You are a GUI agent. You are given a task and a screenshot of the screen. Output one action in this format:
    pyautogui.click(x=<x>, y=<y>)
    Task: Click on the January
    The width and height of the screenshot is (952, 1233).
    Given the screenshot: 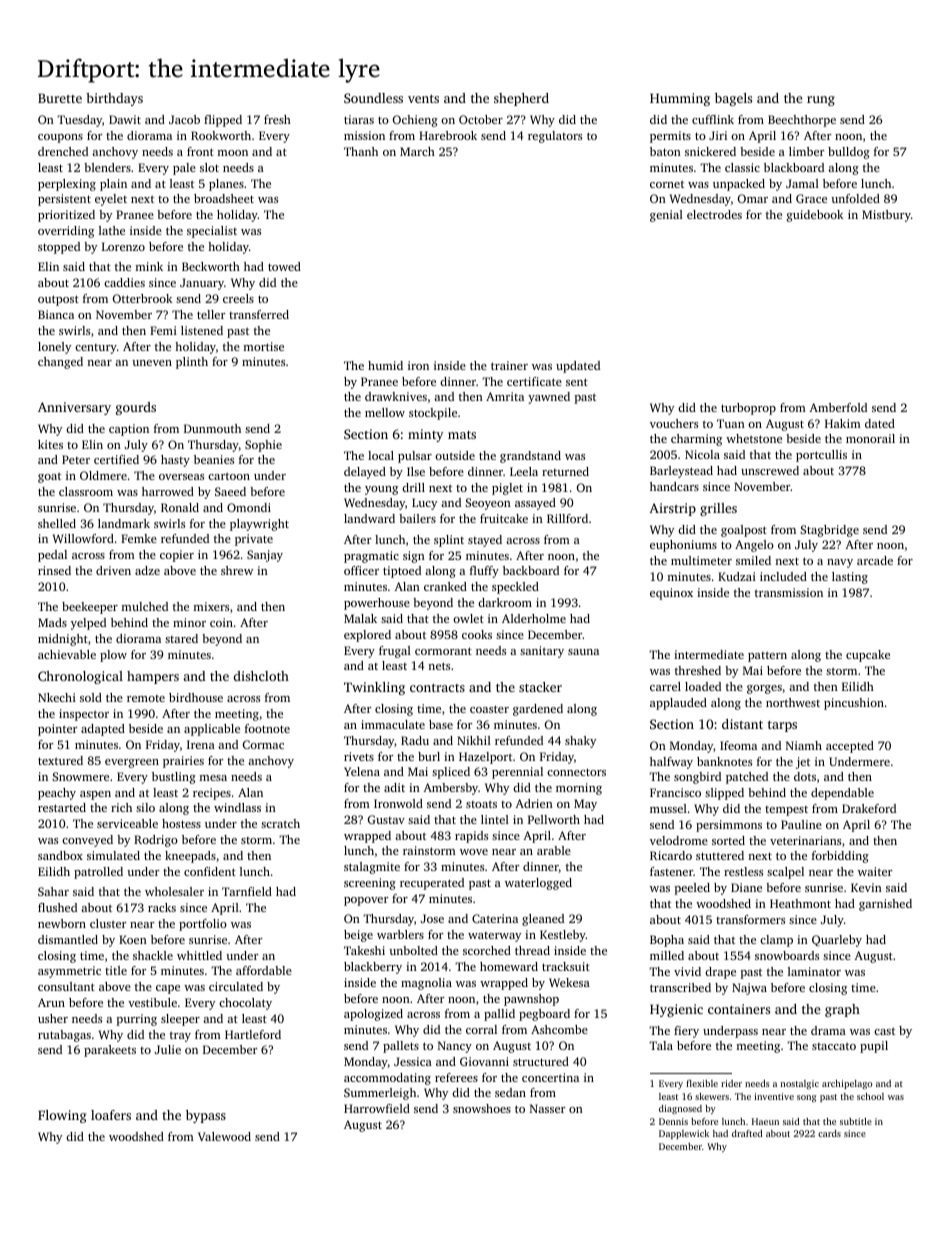 What is the action you would take?
    pyautogui.click(x=202, y=284)
